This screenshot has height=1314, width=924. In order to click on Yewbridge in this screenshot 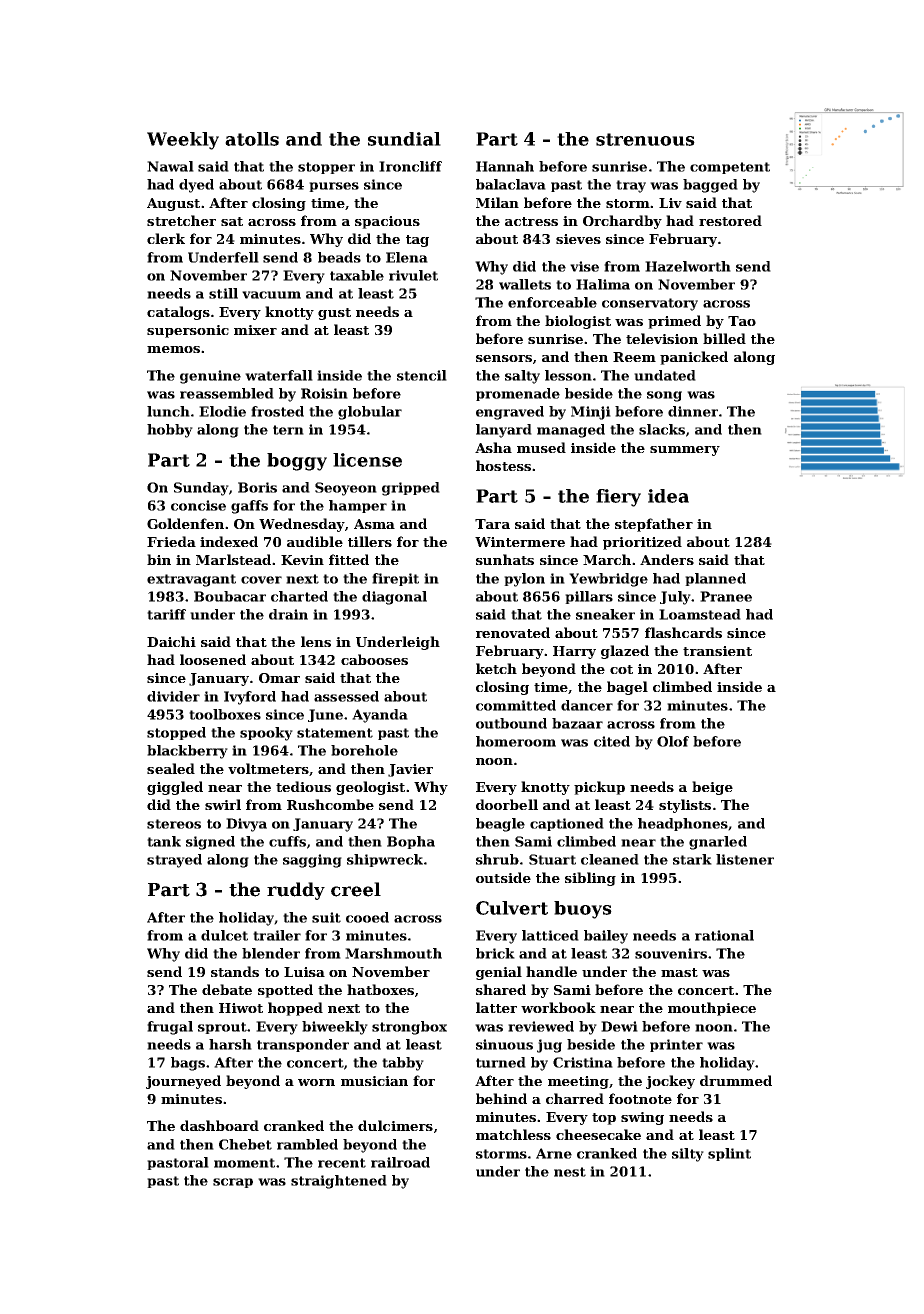, I will do `click(608, 580)`.
